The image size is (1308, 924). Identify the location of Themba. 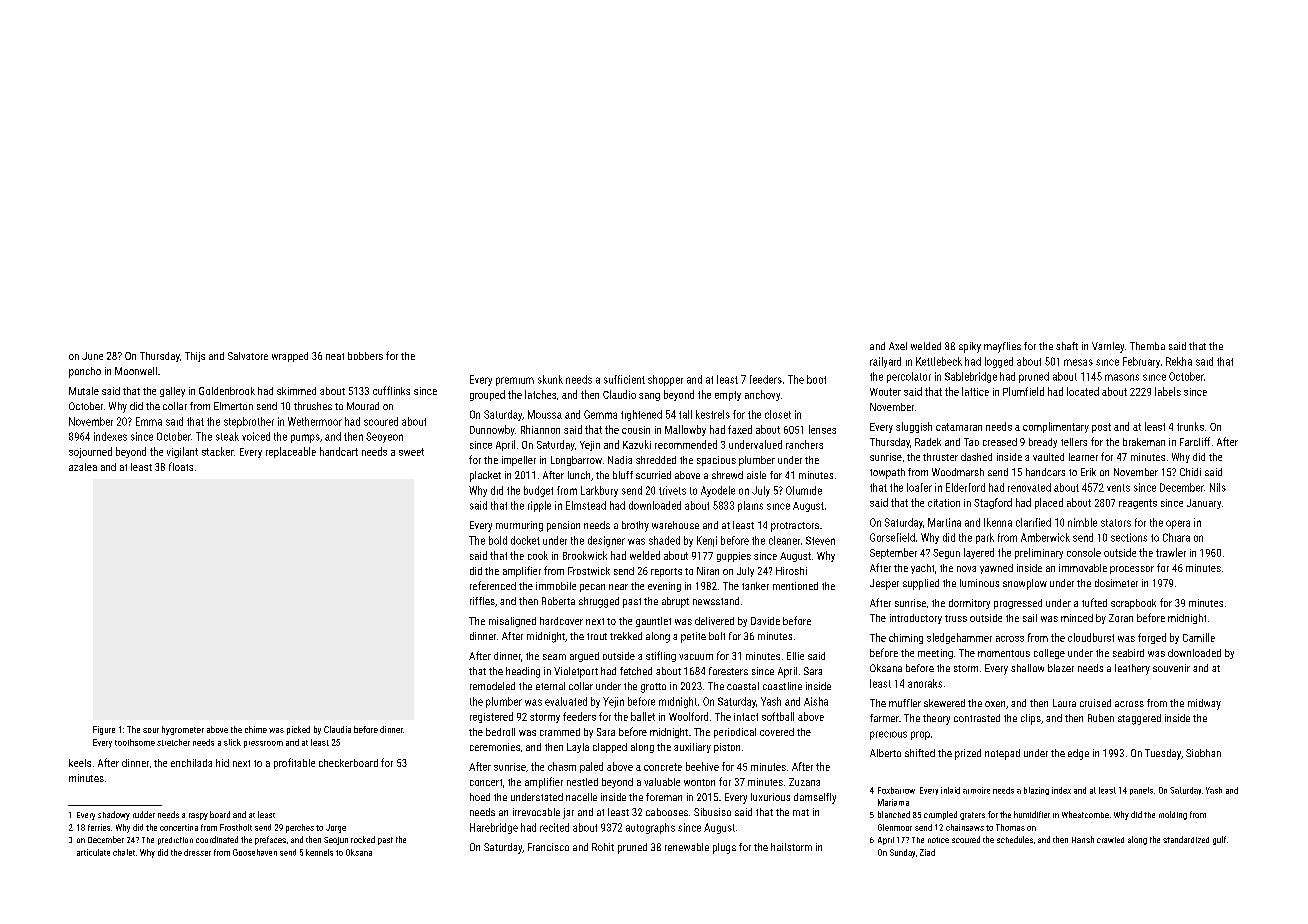
(1147, 346).
